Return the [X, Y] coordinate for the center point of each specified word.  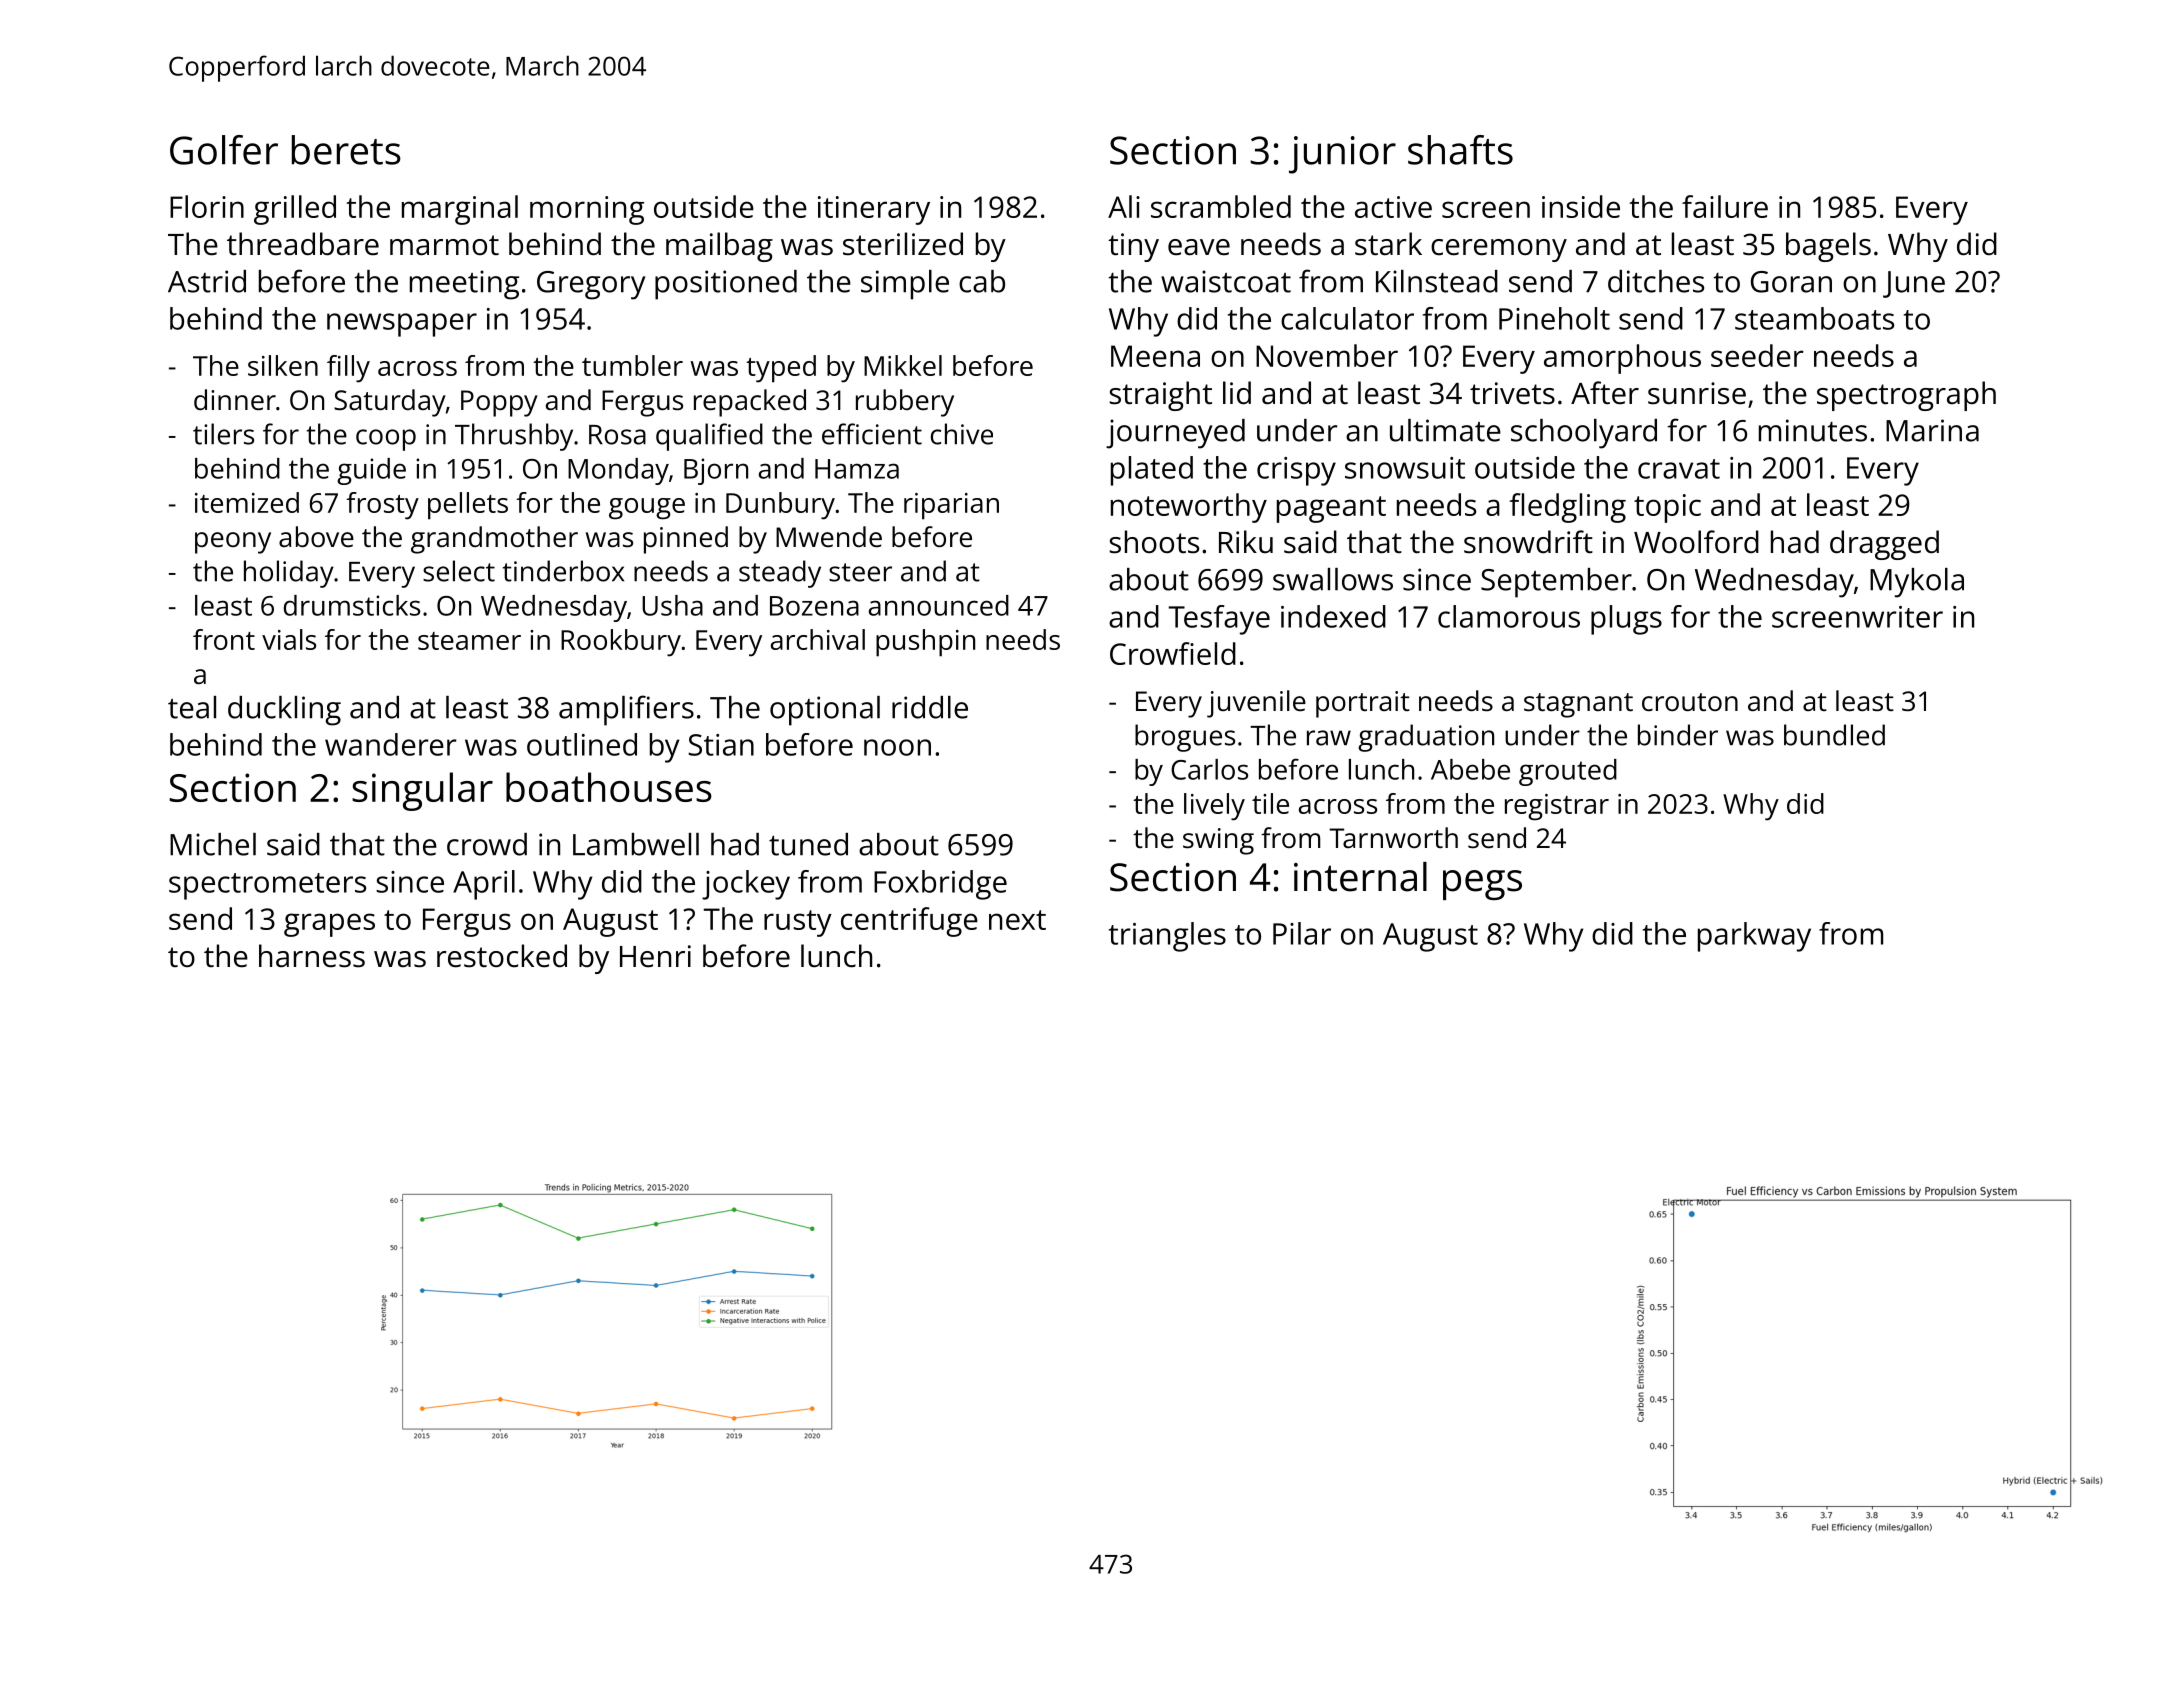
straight [1160, 396]
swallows [1333, 579]
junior [1342, 155]
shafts [1460, 150]
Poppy [499, 403]
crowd [487, 844]
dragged [1884, 545]
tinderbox [563, 571]
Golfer [224, 150]
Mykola [1917, 583]
